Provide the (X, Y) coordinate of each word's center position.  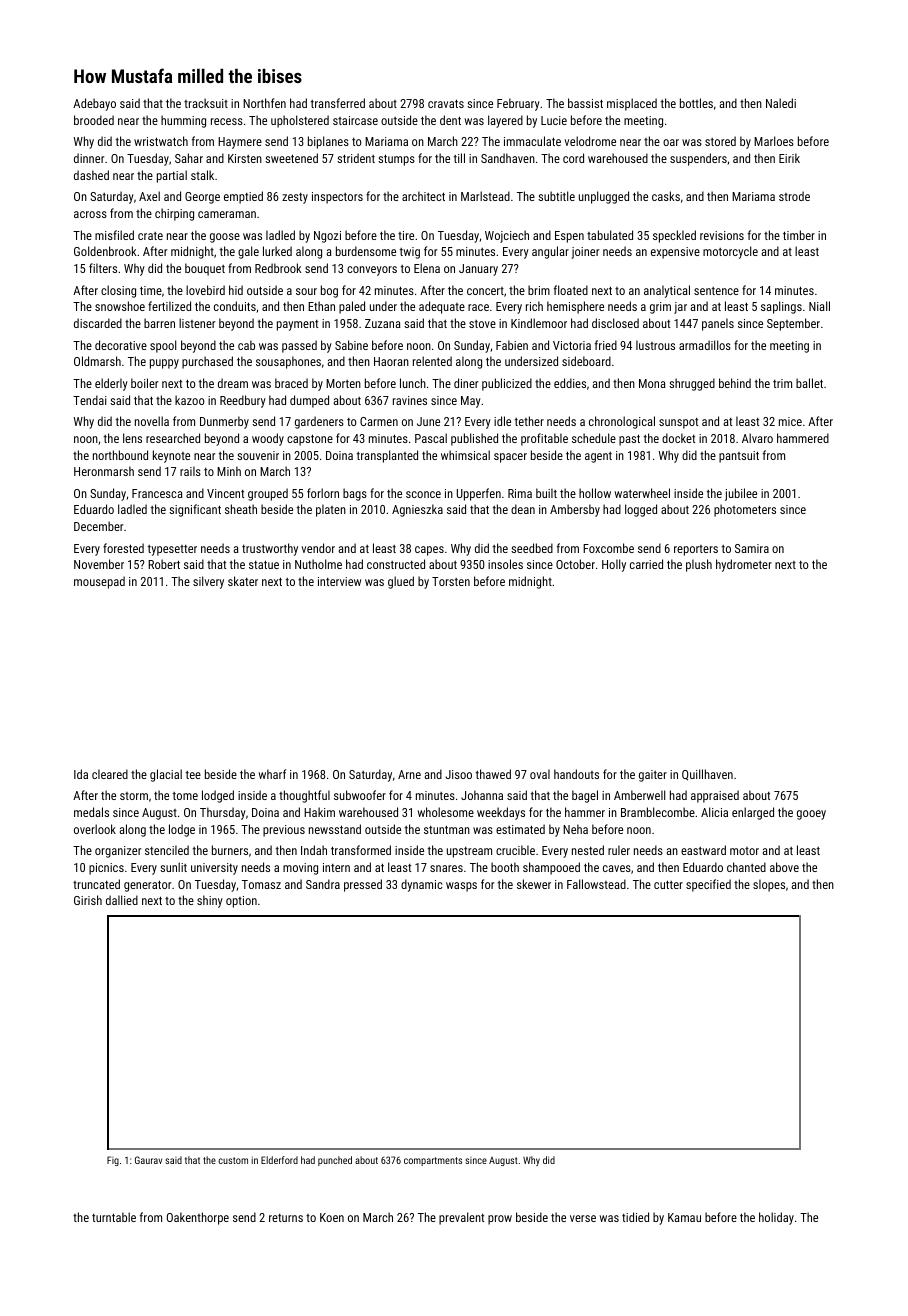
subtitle (556, 196)
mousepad (99, 582)
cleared (110, 774)
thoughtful (304, 796)
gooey (811, 815)
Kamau (684, 1217)
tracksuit (206, 103)
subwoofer (360, 795)
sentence (716, 291)
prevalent (461, 1218)
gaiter (653, 776)
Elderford (279, 1160)
